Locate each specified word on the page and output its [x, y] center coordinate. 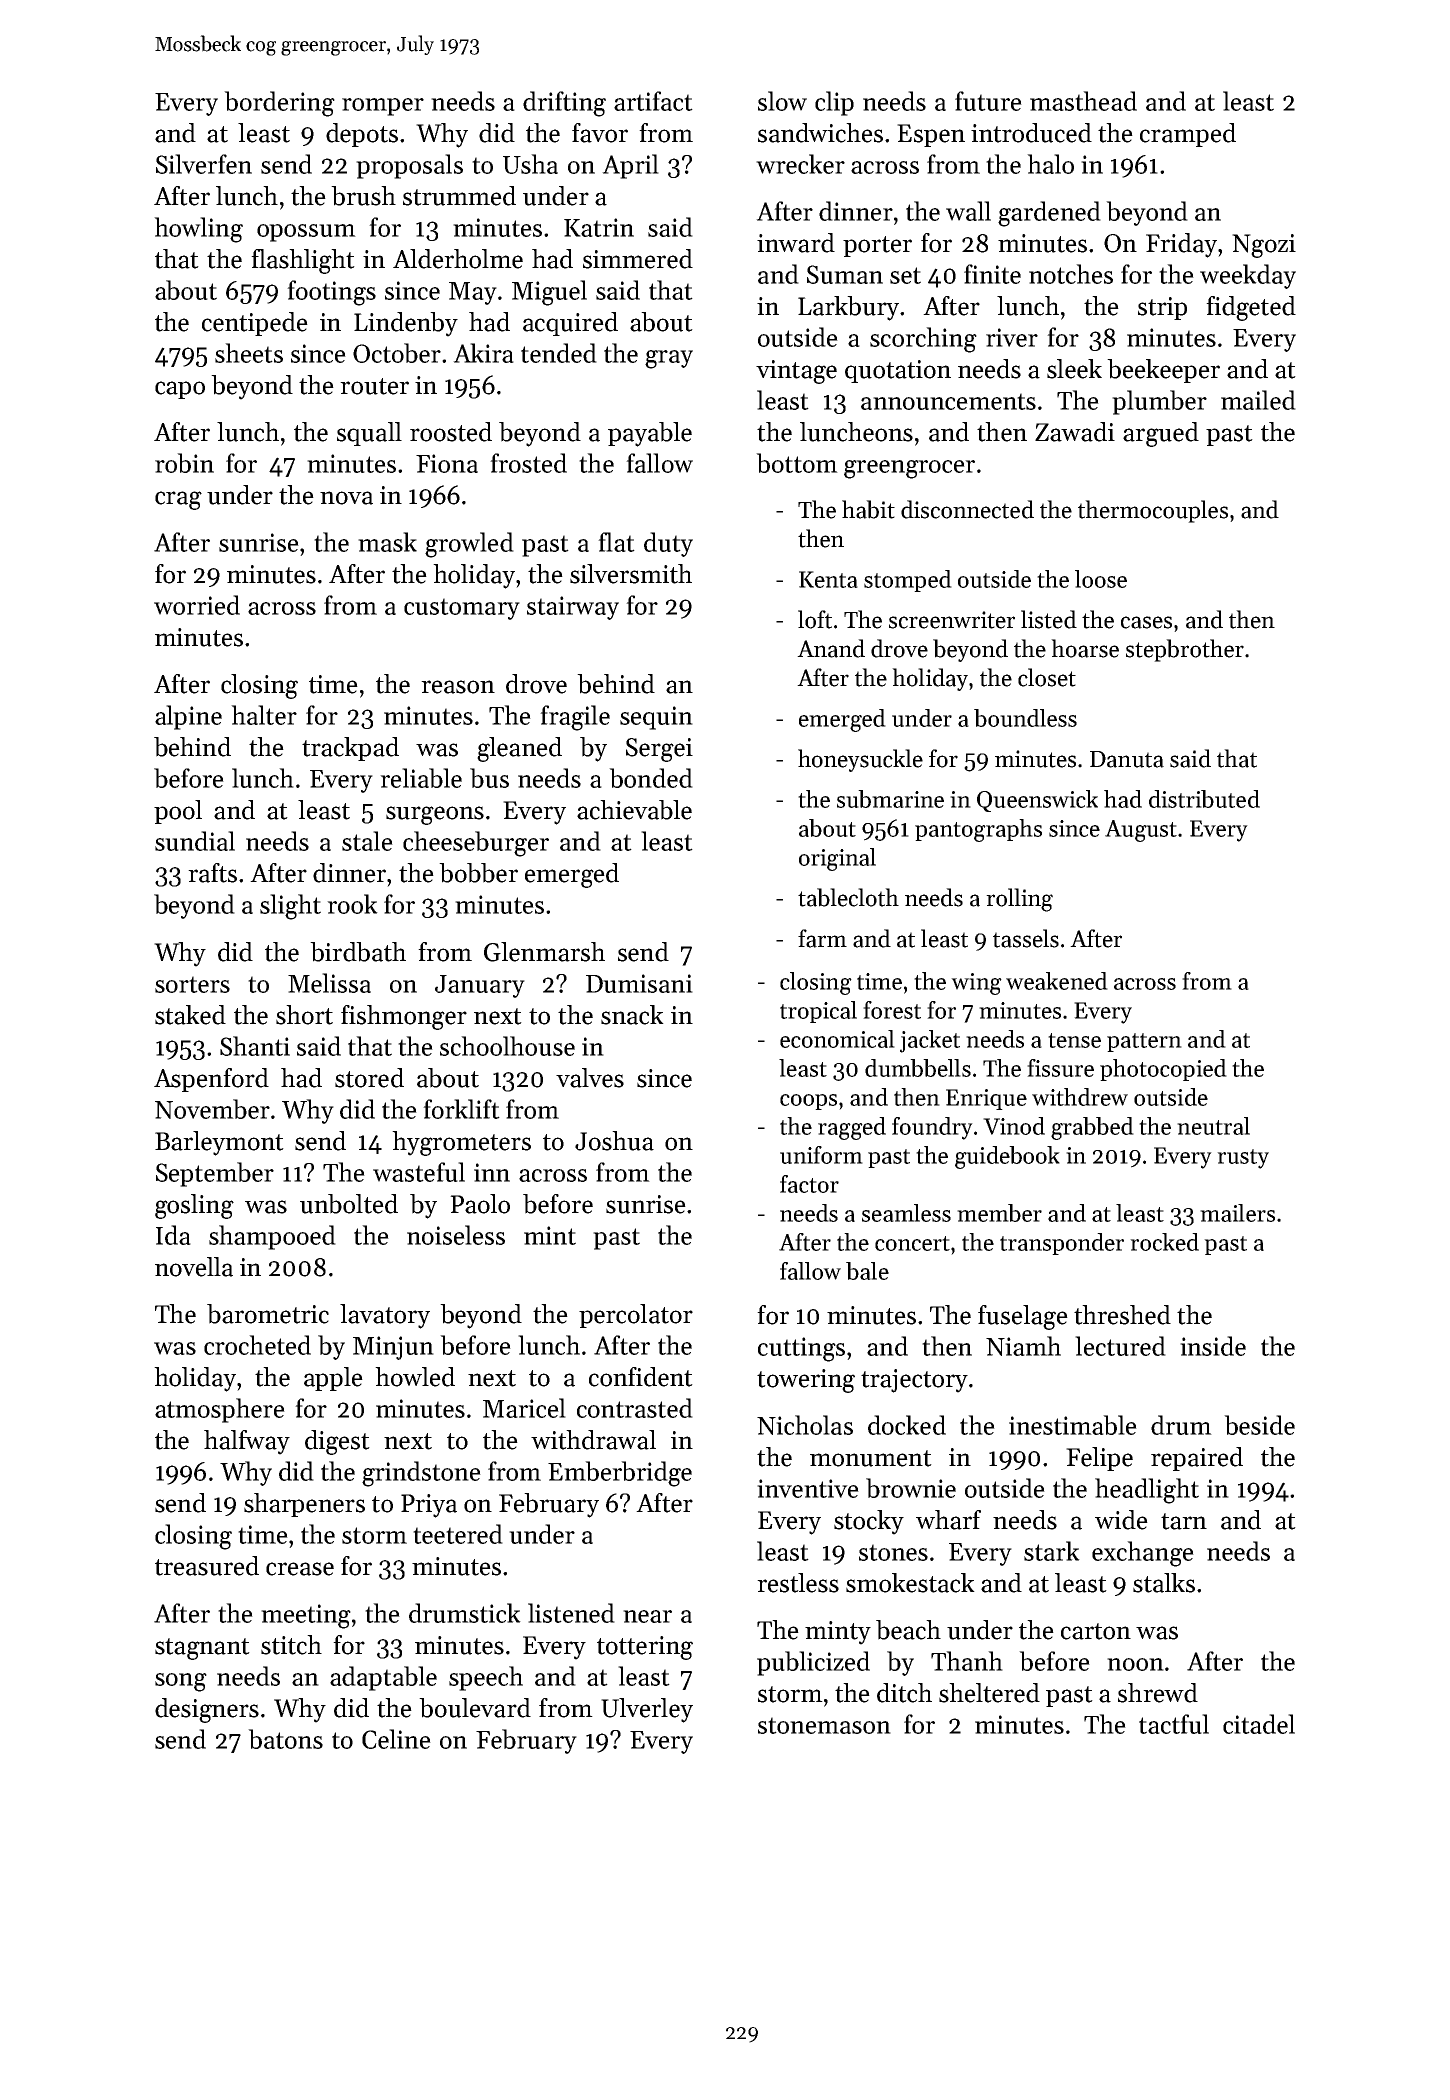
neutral [1213, 1126]
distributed [1204, 799]
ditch [904, 1693]
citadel [1259, 1724]
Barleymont [219, 1143]
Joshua [614, 1141]
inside [1213, 1346]
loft [815, 619]
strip [1162, 308]
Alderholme [458, 259]
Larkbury [848, 308]
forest [892, 1010]
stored [369, 1078]
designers [207, 1710]
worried [197, 605]
